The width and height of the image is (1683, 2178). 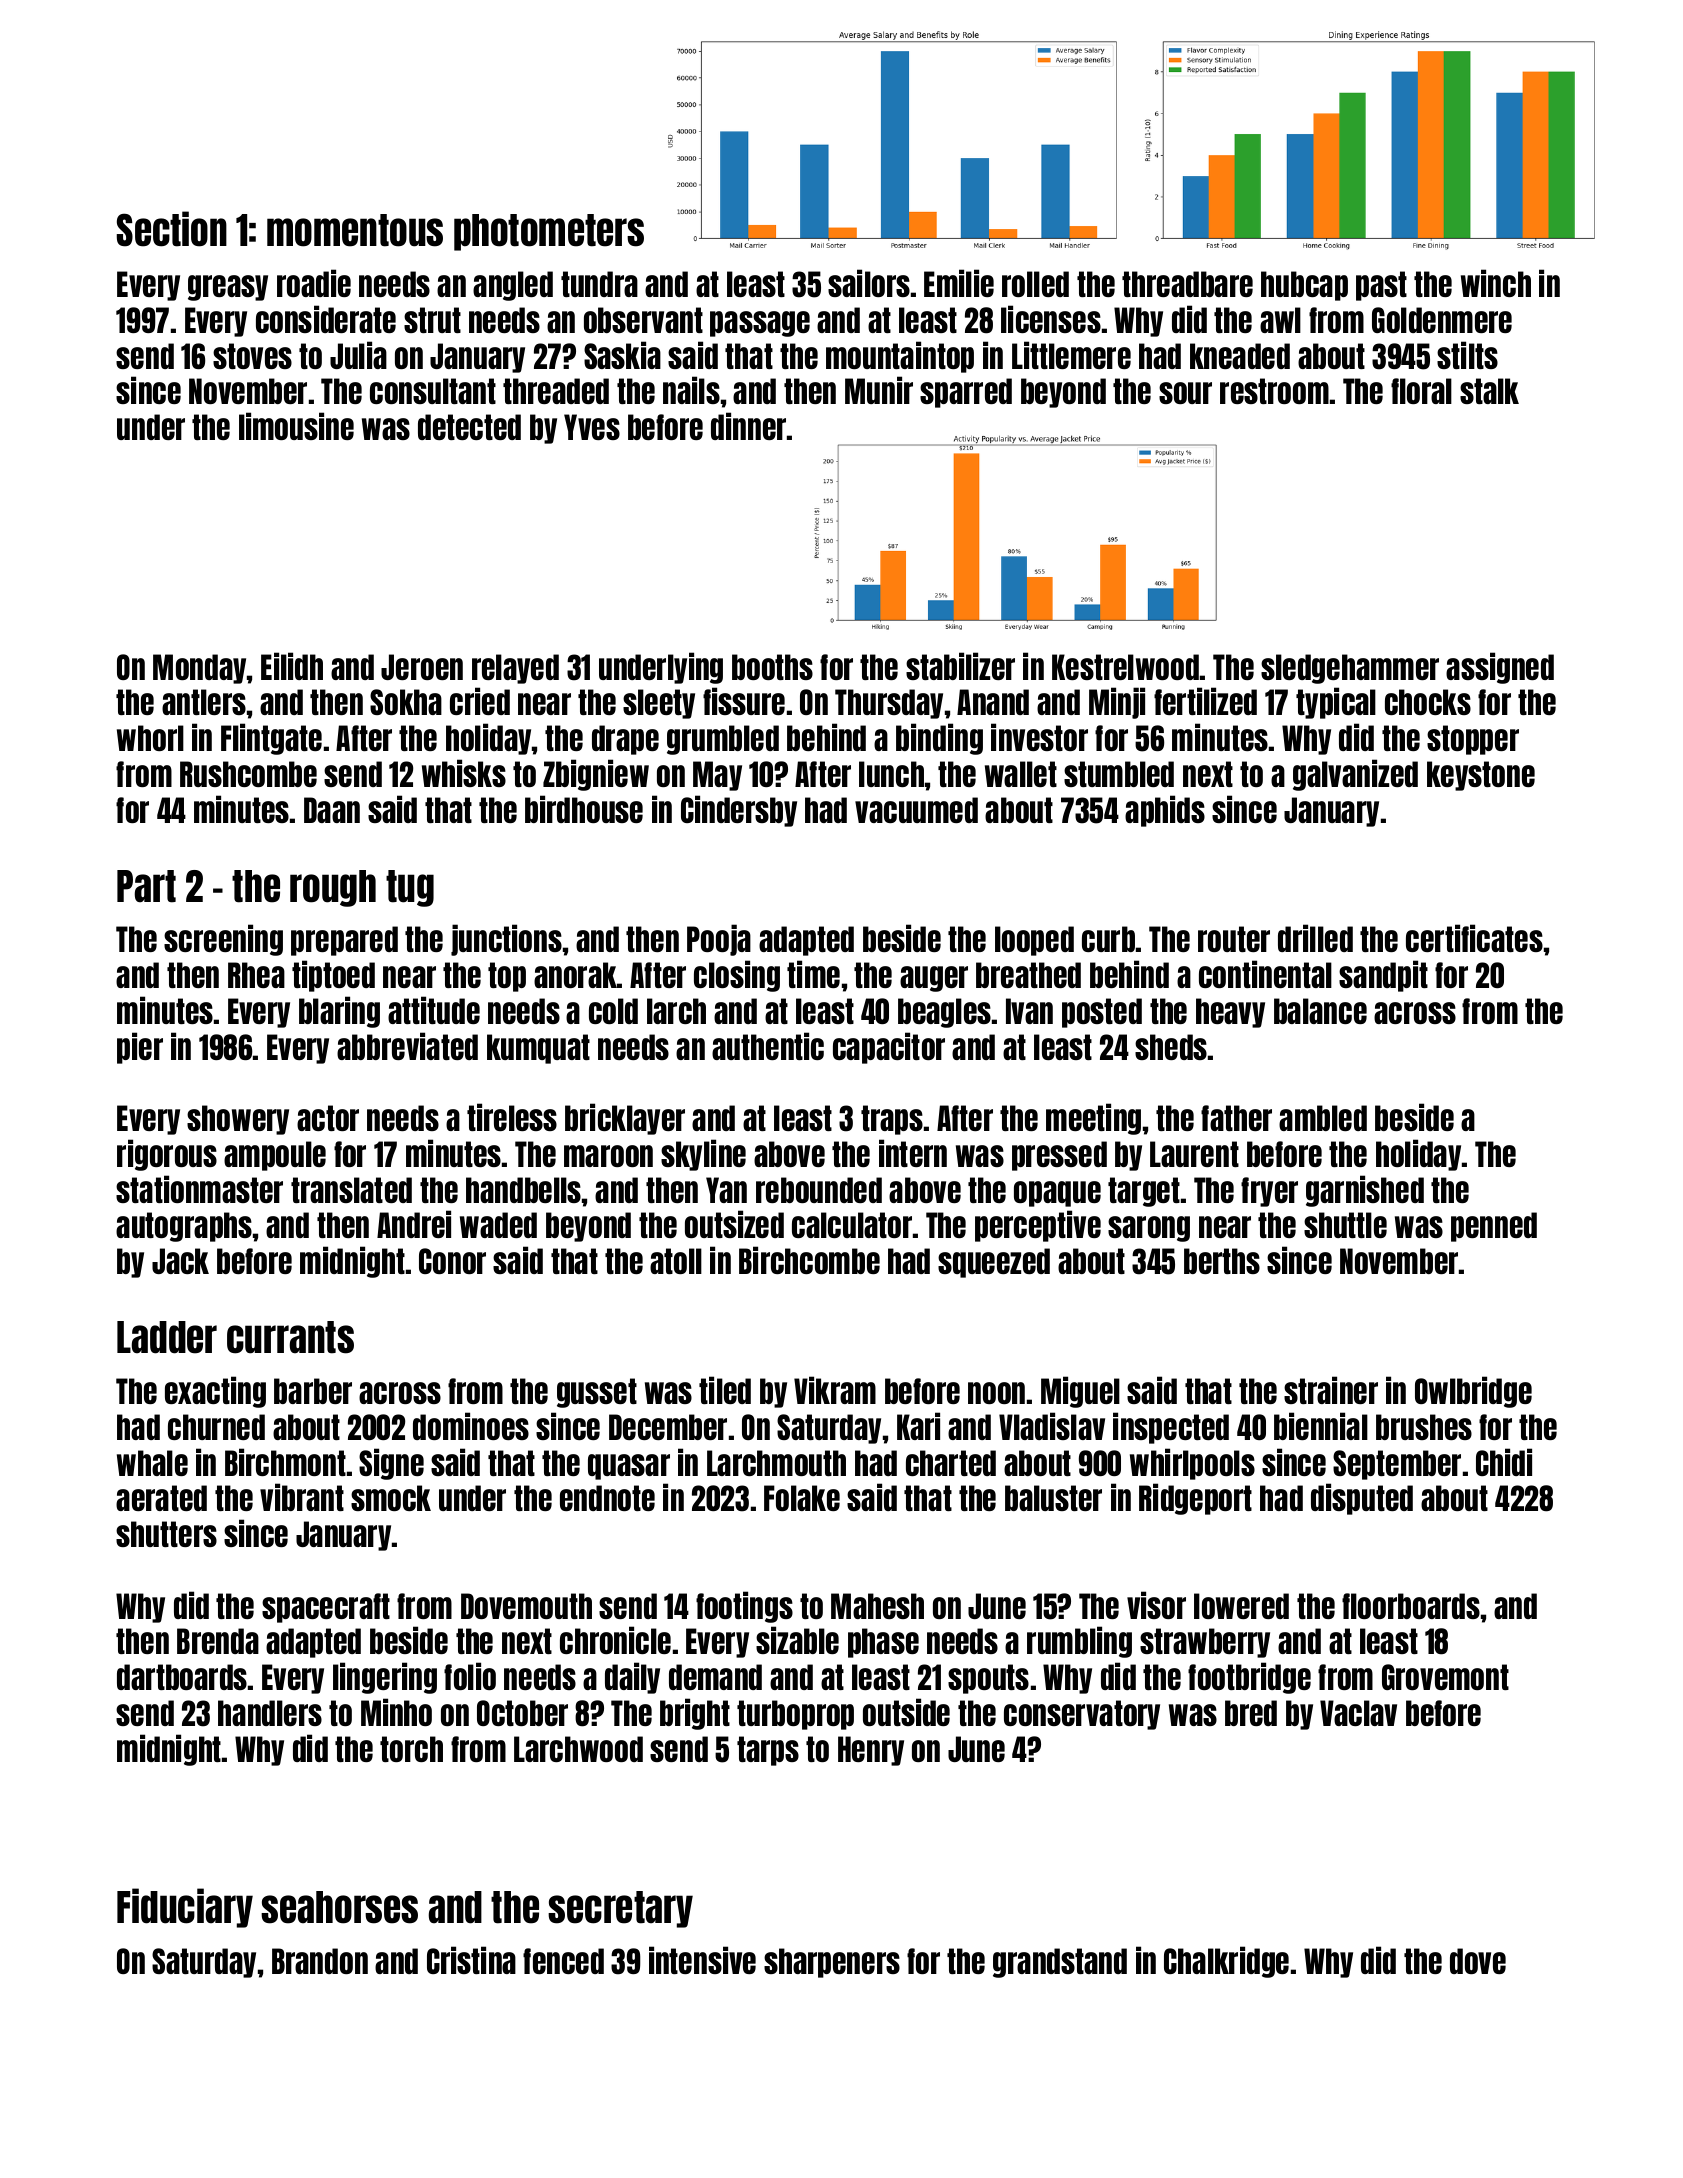 I want to click on Section, so click(x=172, y=229).
